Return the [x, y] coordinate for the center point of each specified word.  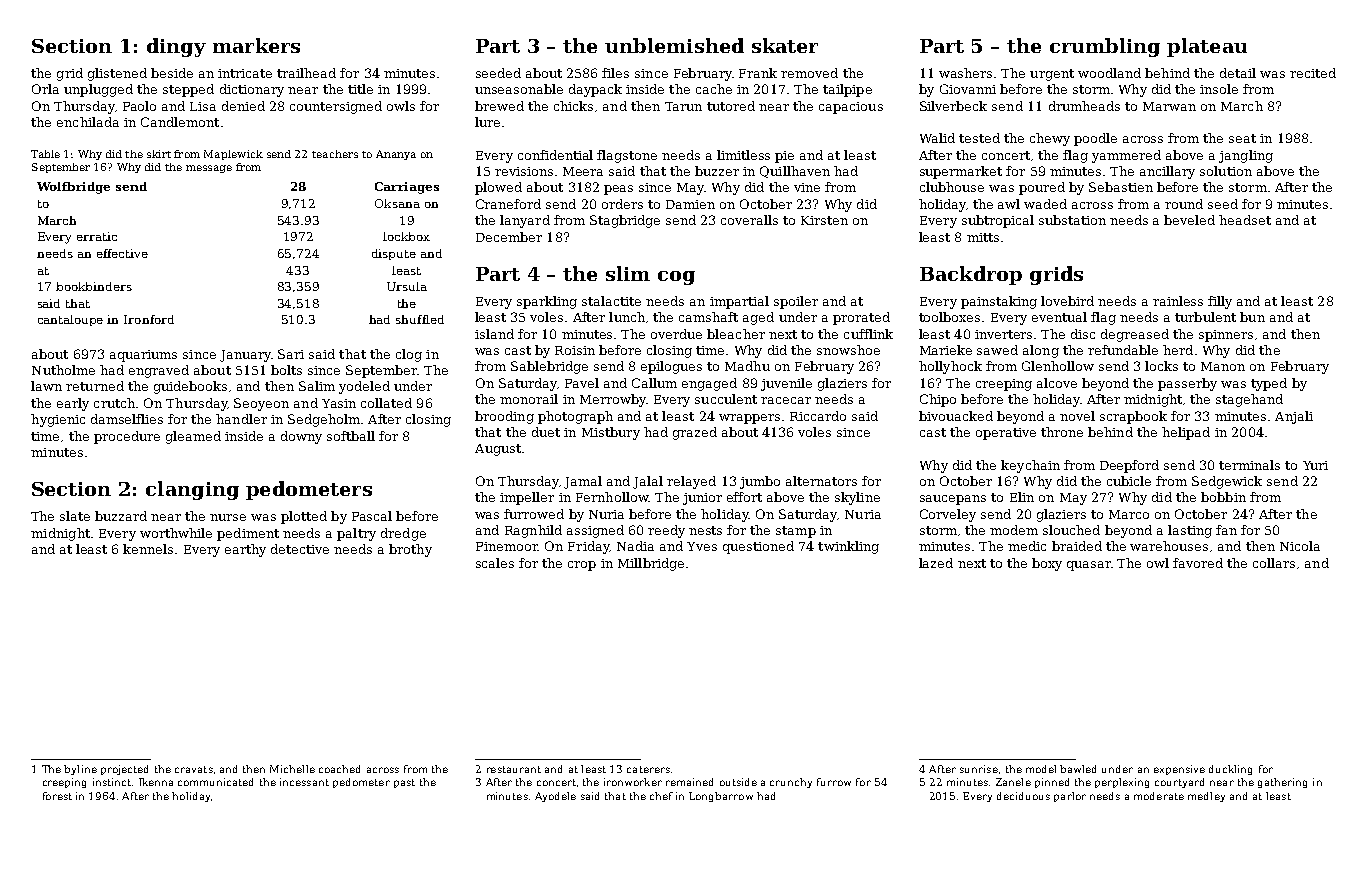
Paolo [139, 106]
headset [1245, 220]
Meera [583, 171]
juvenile [786, 384]
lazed [936, 563]
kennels [148, 549]
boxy [1047, 564]
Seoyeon [261, 404]
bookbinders [94, 286]
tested [979, 138]
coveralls [749, 220]
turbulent [1205, 317]
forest [57, 796]
